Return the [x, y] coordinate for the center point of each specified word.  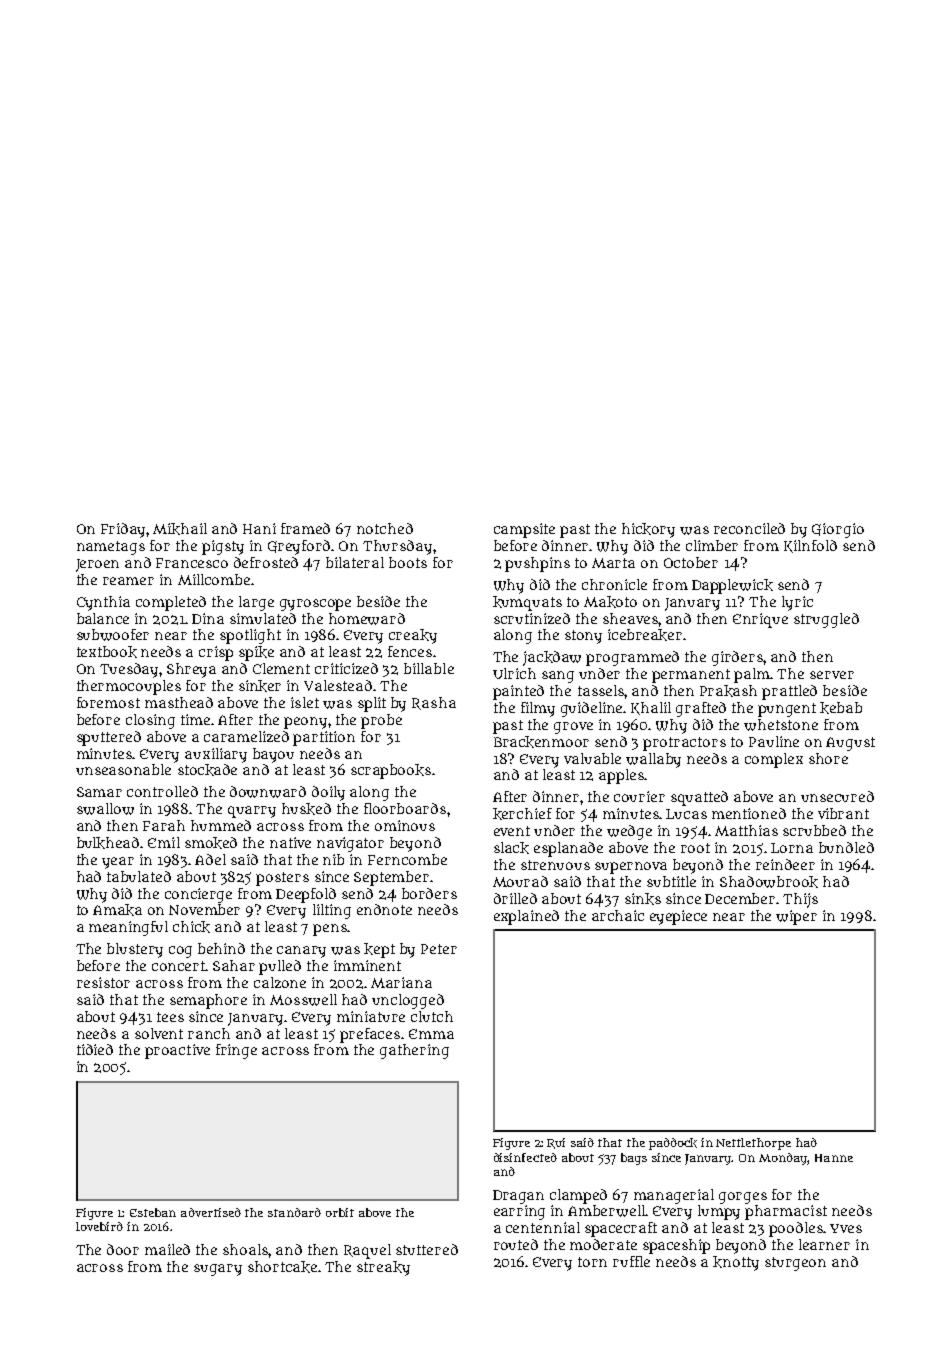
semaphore [208, 1001]
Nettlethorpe [753, 1144]
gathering [414, 1051]
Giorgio [838, 530]
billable [429, 668]
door [123, 1249]
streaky [383, 1268]
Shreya [191, 670]
